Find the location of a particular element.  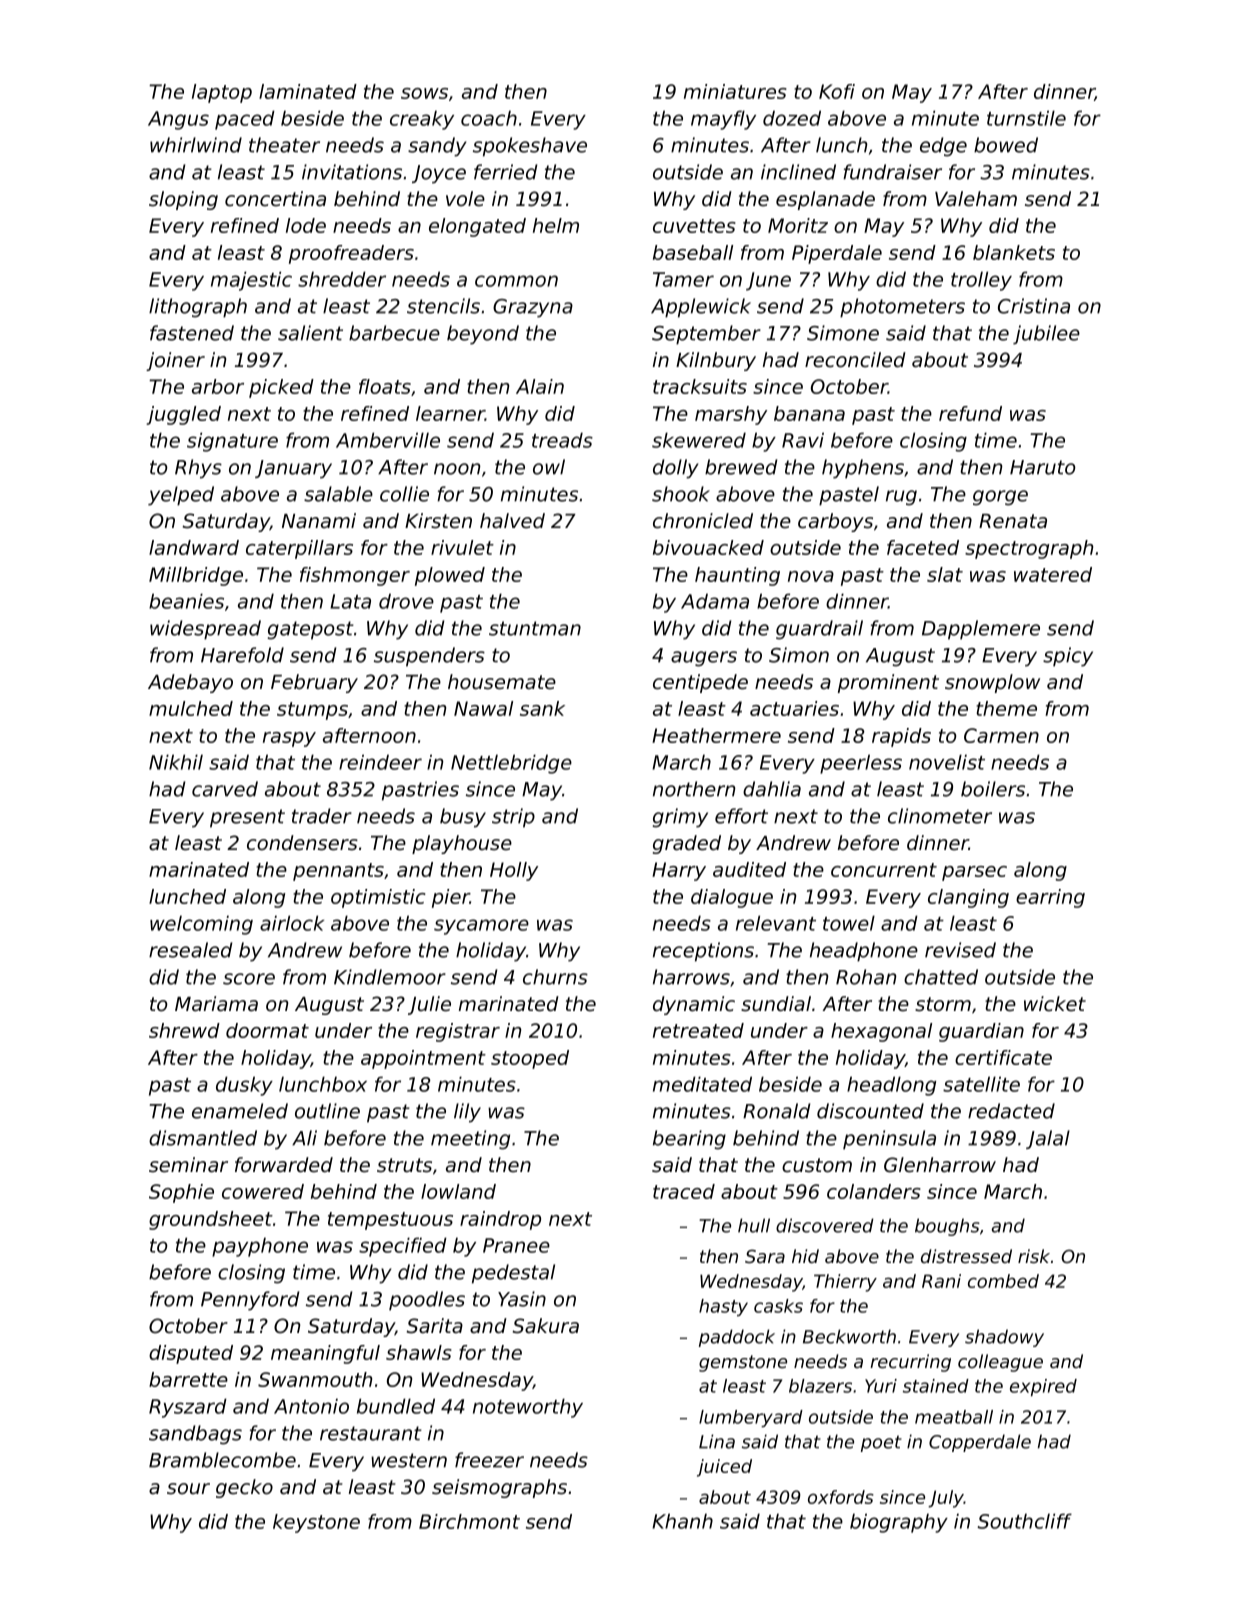

Kindlemoor is located at coordinates (390, 977).
